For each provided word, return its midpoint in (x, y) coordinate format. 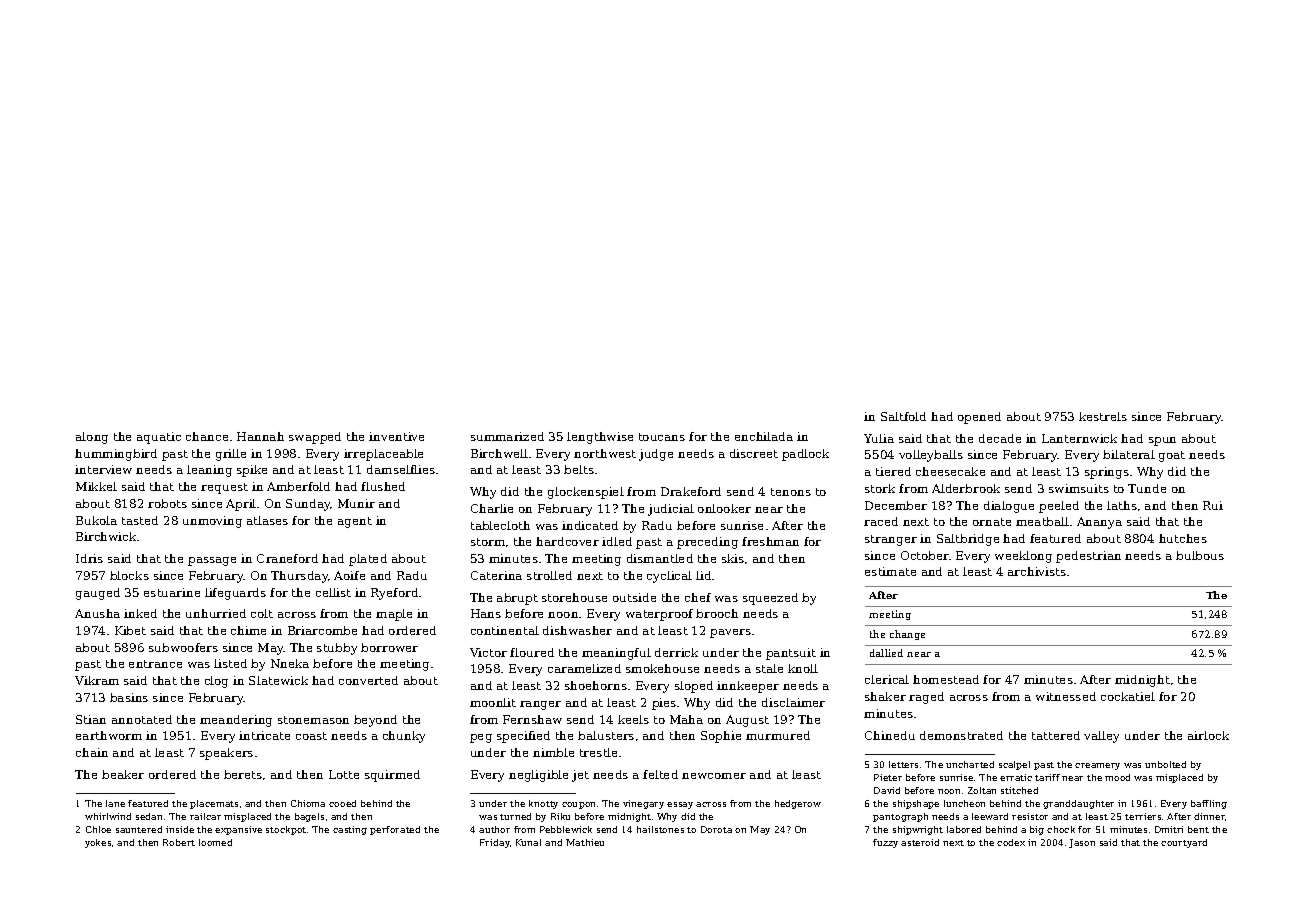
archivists (1037, 571)
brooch (717, 613)
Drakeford (691, 491)
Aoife (349, 575)
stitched (1019, 790)
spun (1162, 441)
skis (733, 558)
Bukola (96, 520)
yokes (98, 843)
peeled (1059, 507)
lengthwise (600, 438)
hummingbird (116, 455)
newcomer (714, 776)
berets (243, 774)
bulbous (1200, 555)
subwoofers (183, 647)
